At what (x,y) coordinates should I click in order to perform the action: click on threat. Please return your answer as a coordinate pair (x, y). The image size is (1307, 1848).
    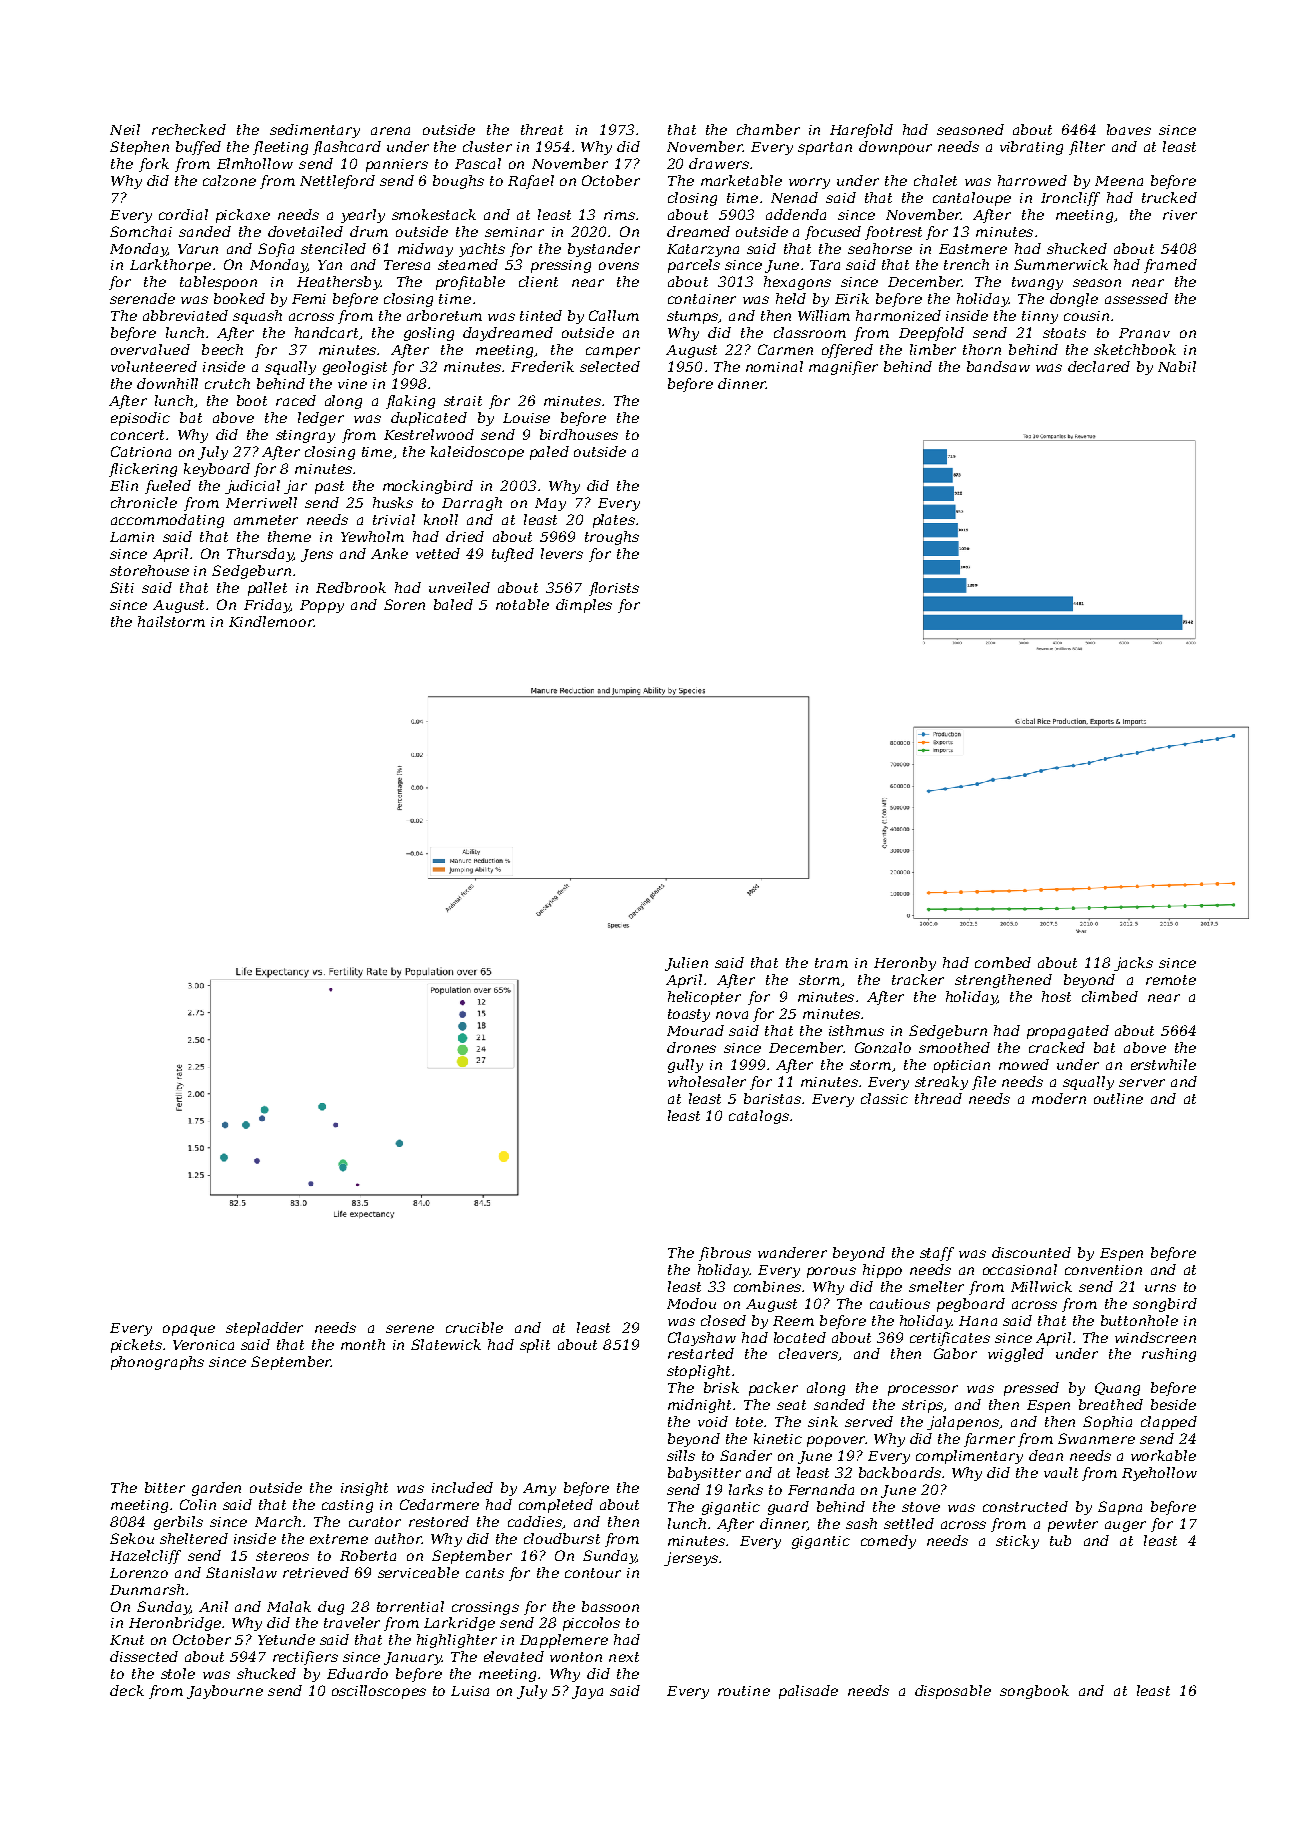
    Looking at the image, I should click on (542, 129).
